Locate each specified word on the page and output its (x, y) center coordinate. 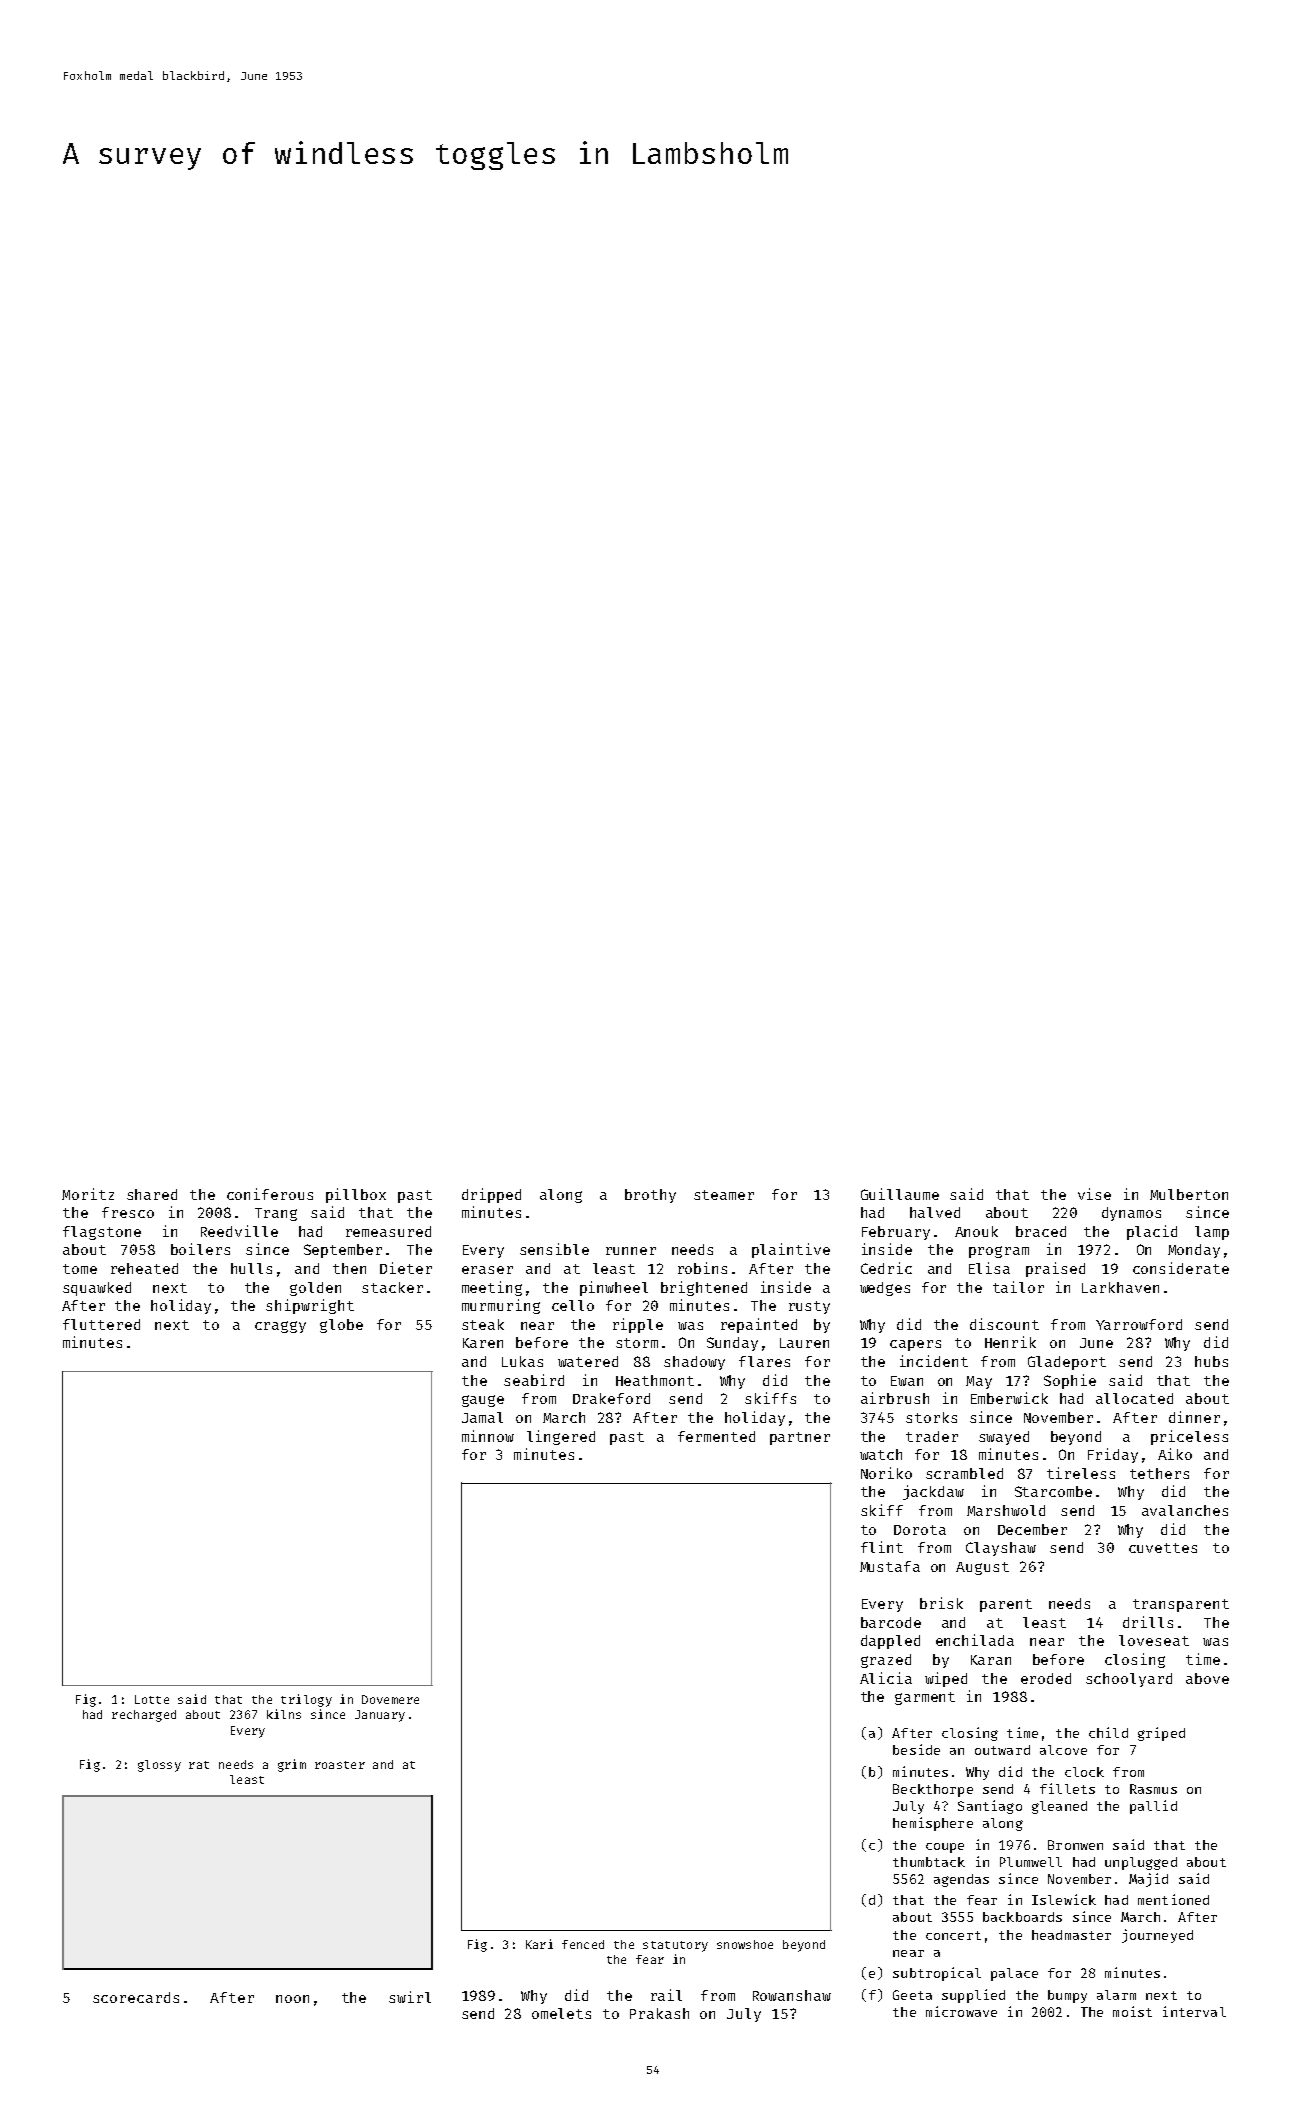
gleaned (1059, 1807)
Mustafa (890, 1566)
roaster (340, 1765)
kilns (284, 1714)
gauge (483, 1401)
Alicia (886, 1678)
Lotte (152, 1699)
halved (935, 1212)
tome (80, 1269)
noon (292, 1999)
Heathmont (655, 1380)
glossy (159, 1766)
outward (1002, 1750)
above (1207, 1678)
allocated (1134, 1398)
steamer (724, 1195)
